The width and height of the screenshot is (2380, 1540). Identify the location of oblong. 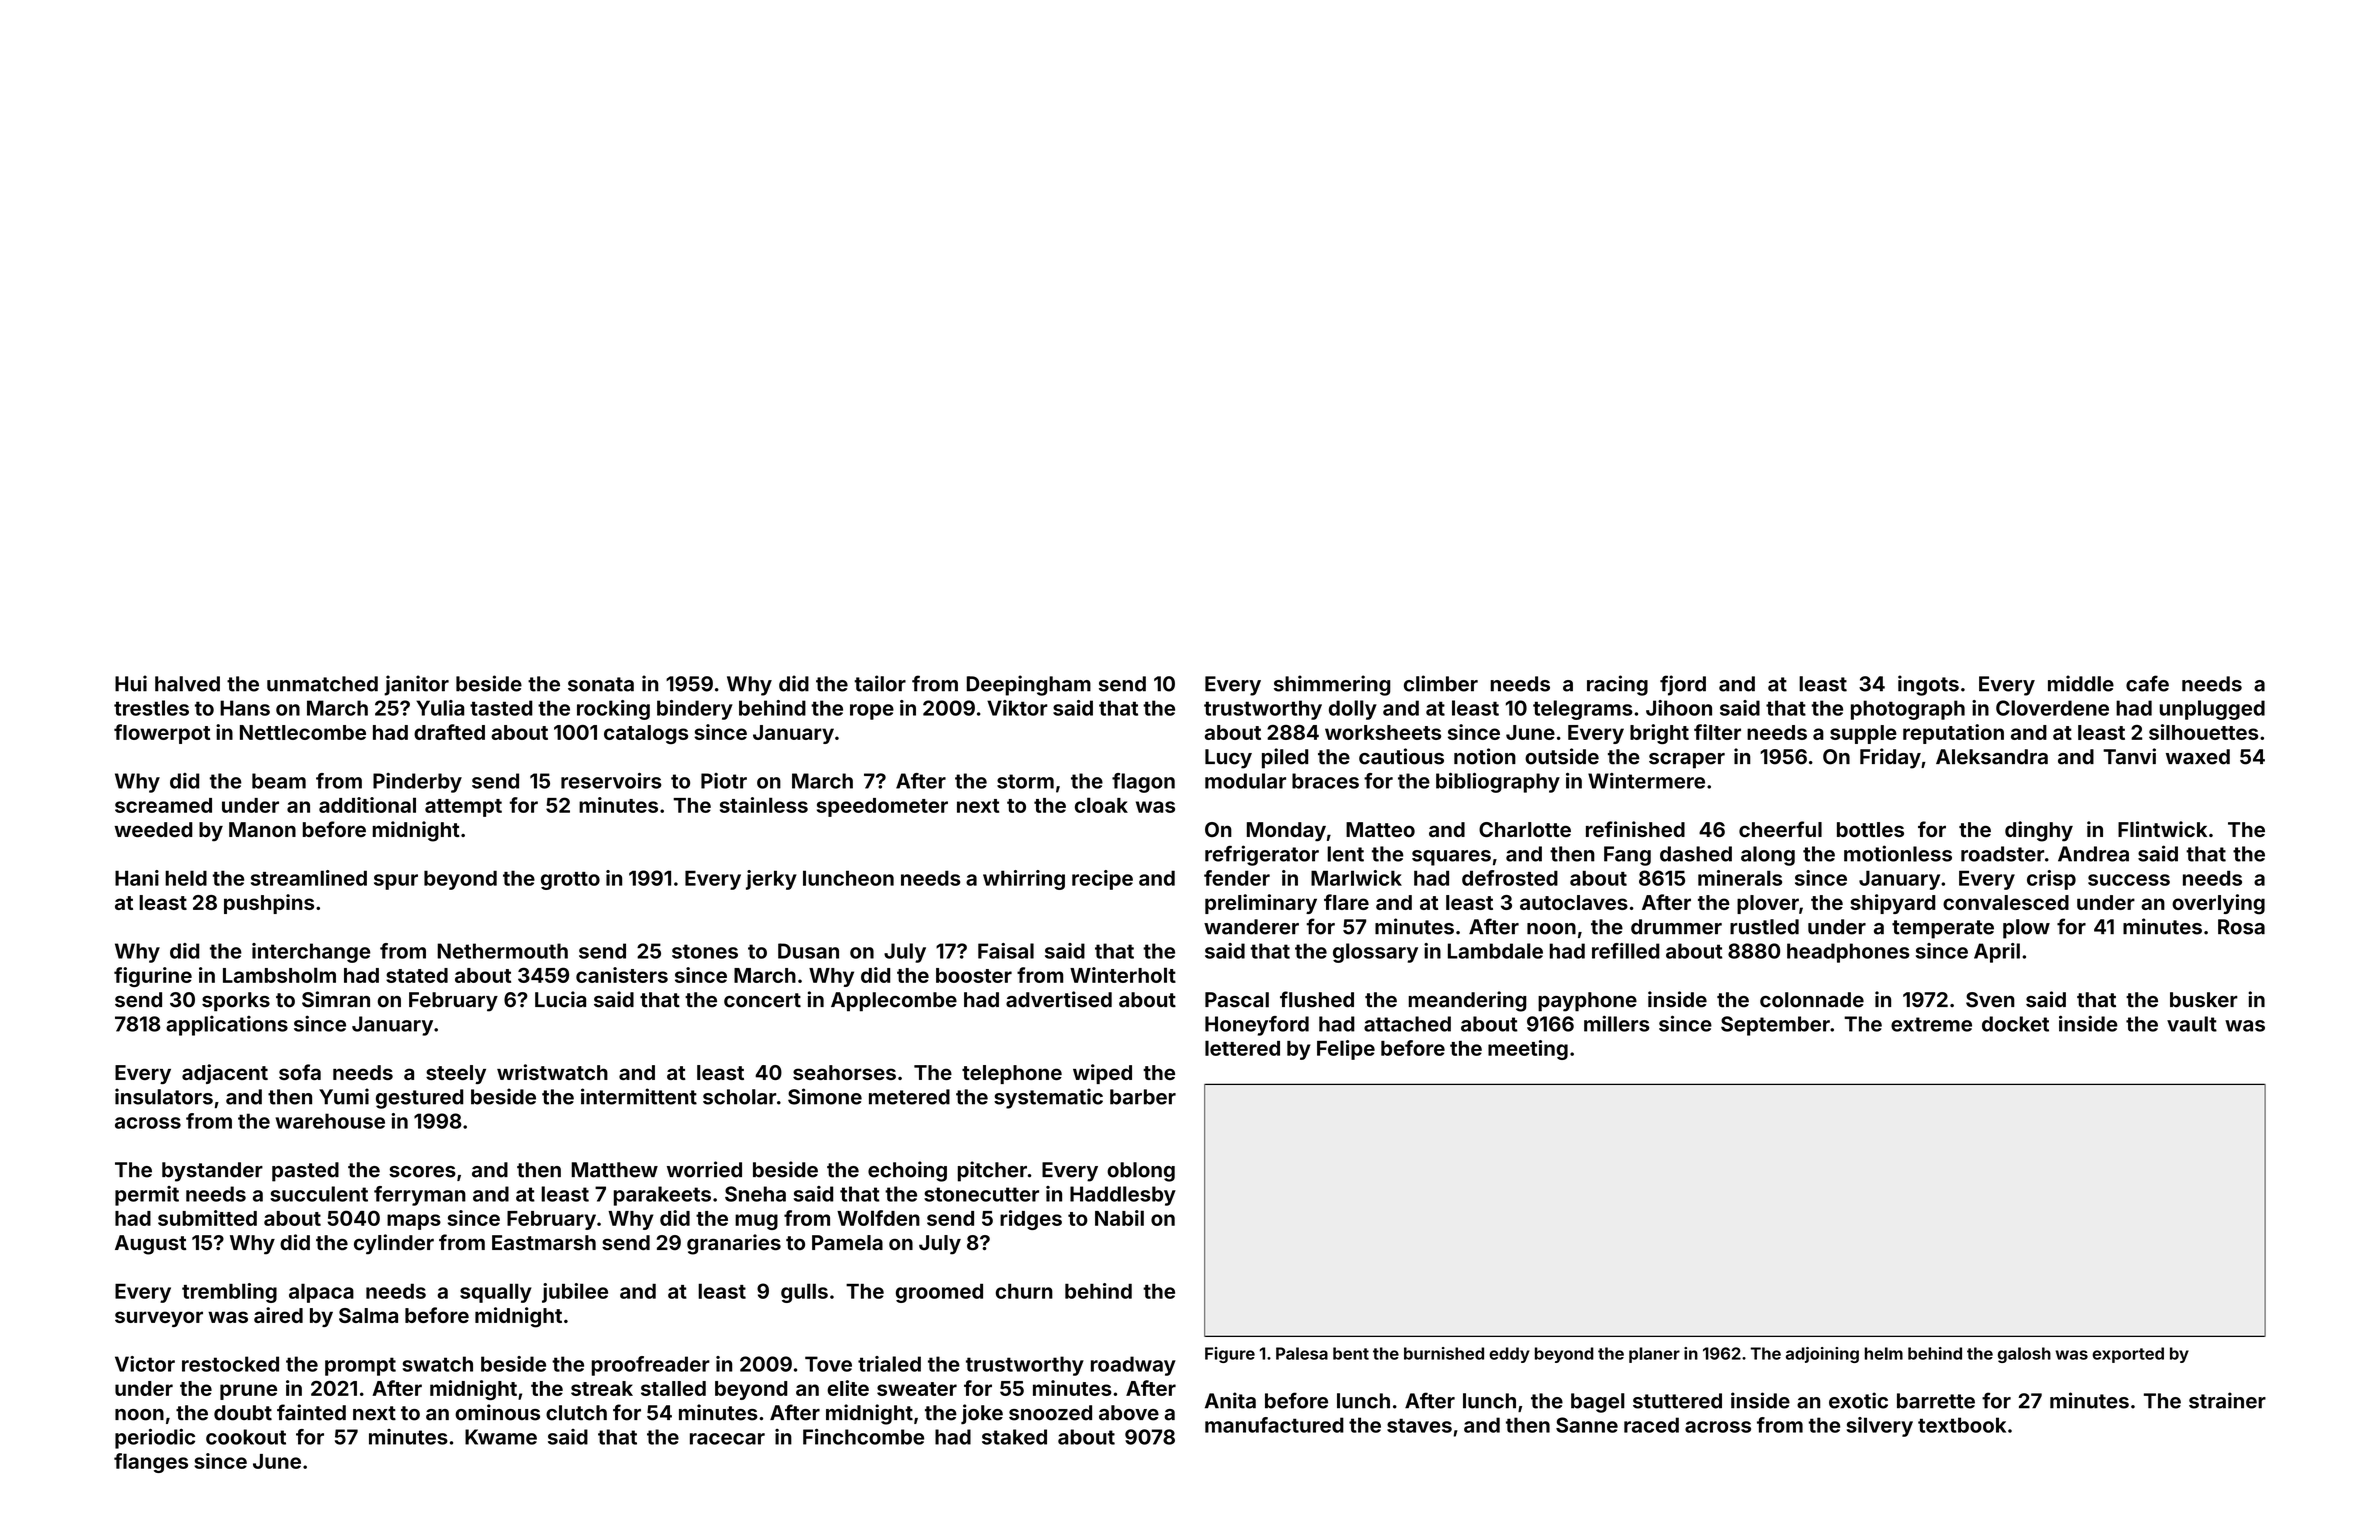
(1141, 1172).
